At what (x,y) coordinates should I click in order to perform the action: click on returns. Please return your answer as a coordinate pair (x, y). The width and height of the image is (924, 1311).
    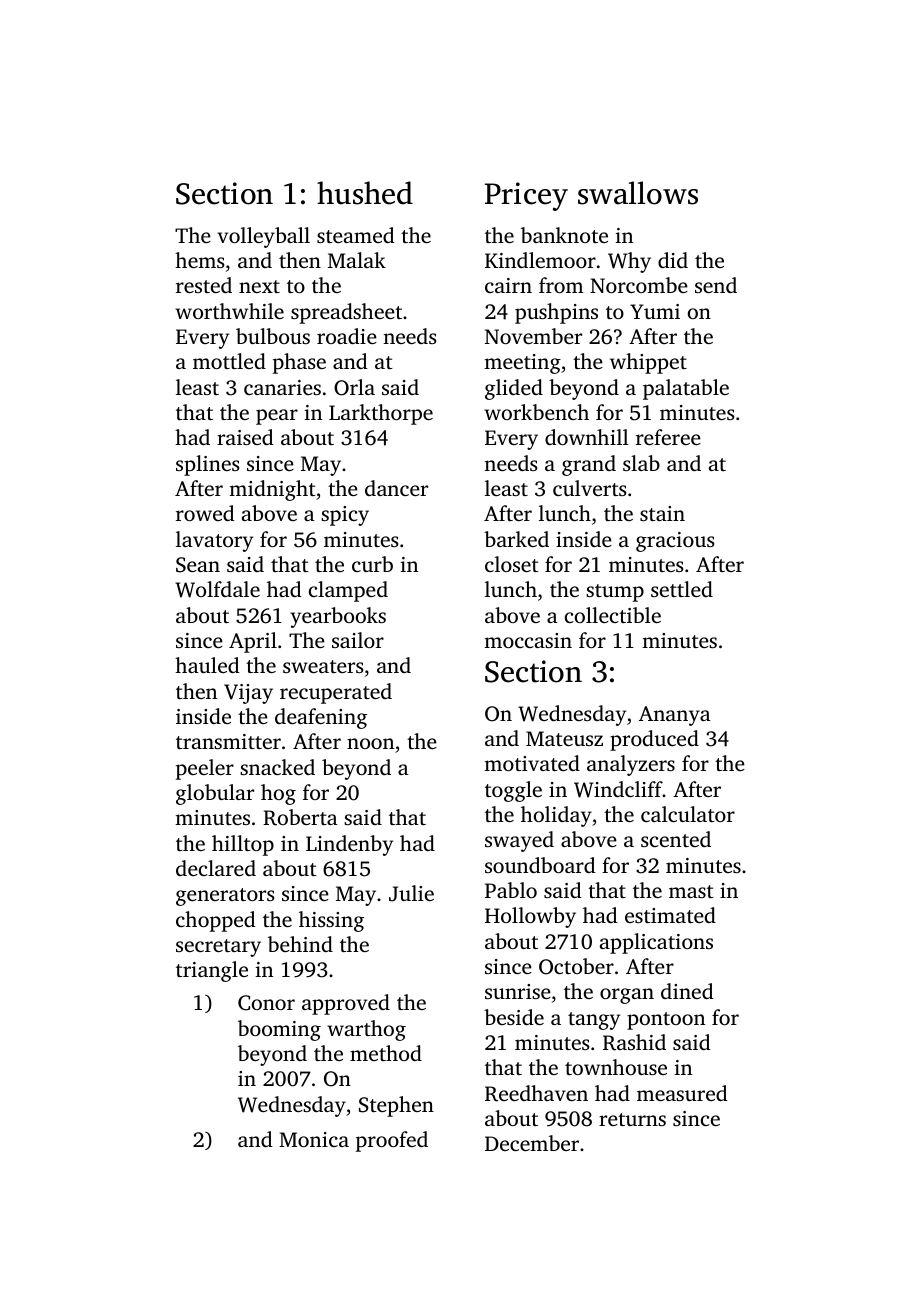
    Looking at the image, I should click on (632, 1119).
